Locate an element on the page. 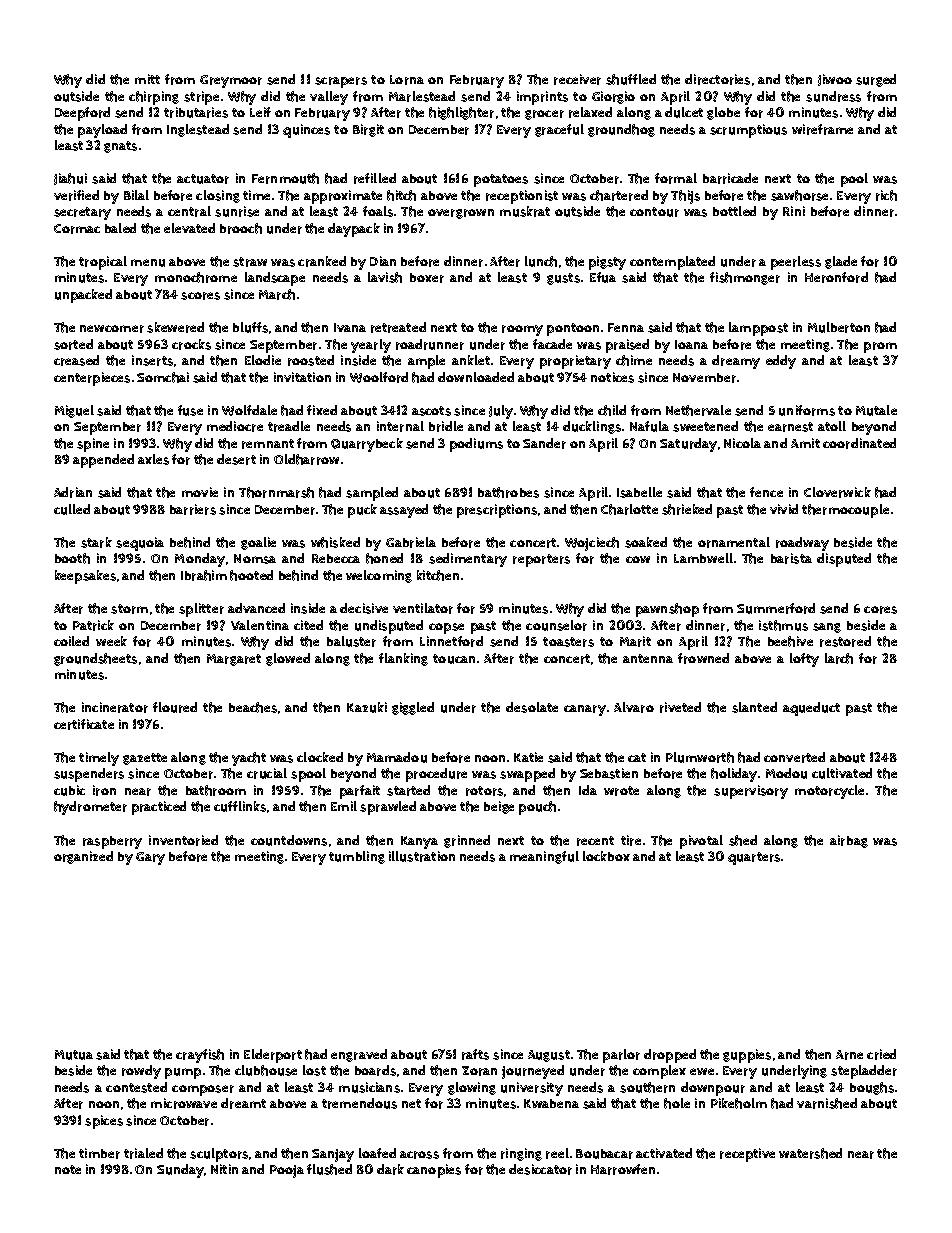  shuffled is located at coordinates (631, 79).
